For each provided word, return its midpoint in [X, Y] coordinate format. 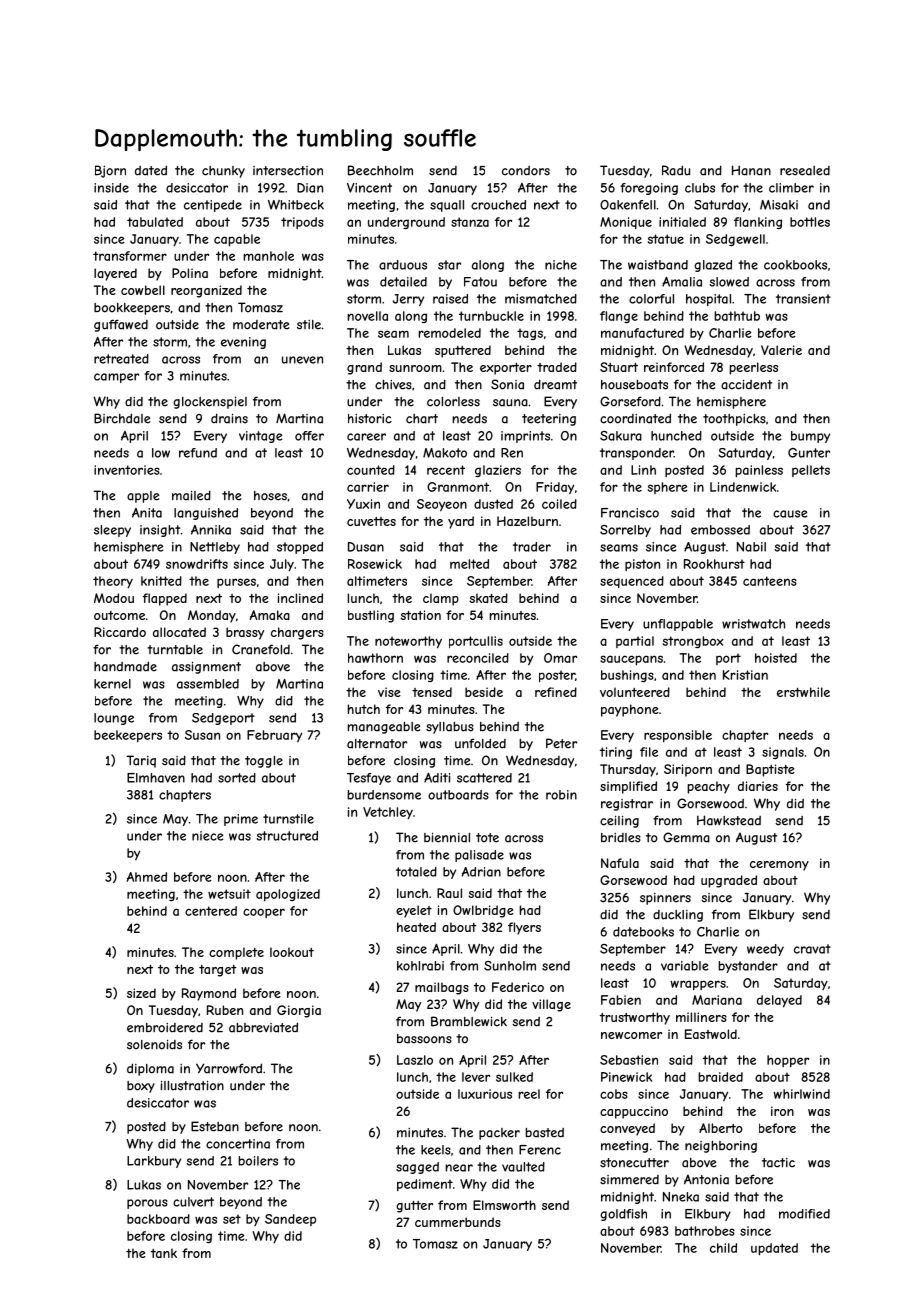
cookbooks [795, 265]
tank [164, 1253]
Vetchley [388, 813]
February [274, 736]
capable [237, 240]
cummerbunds [458, 1222]
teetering [549, 420]
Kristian [745, 675]
